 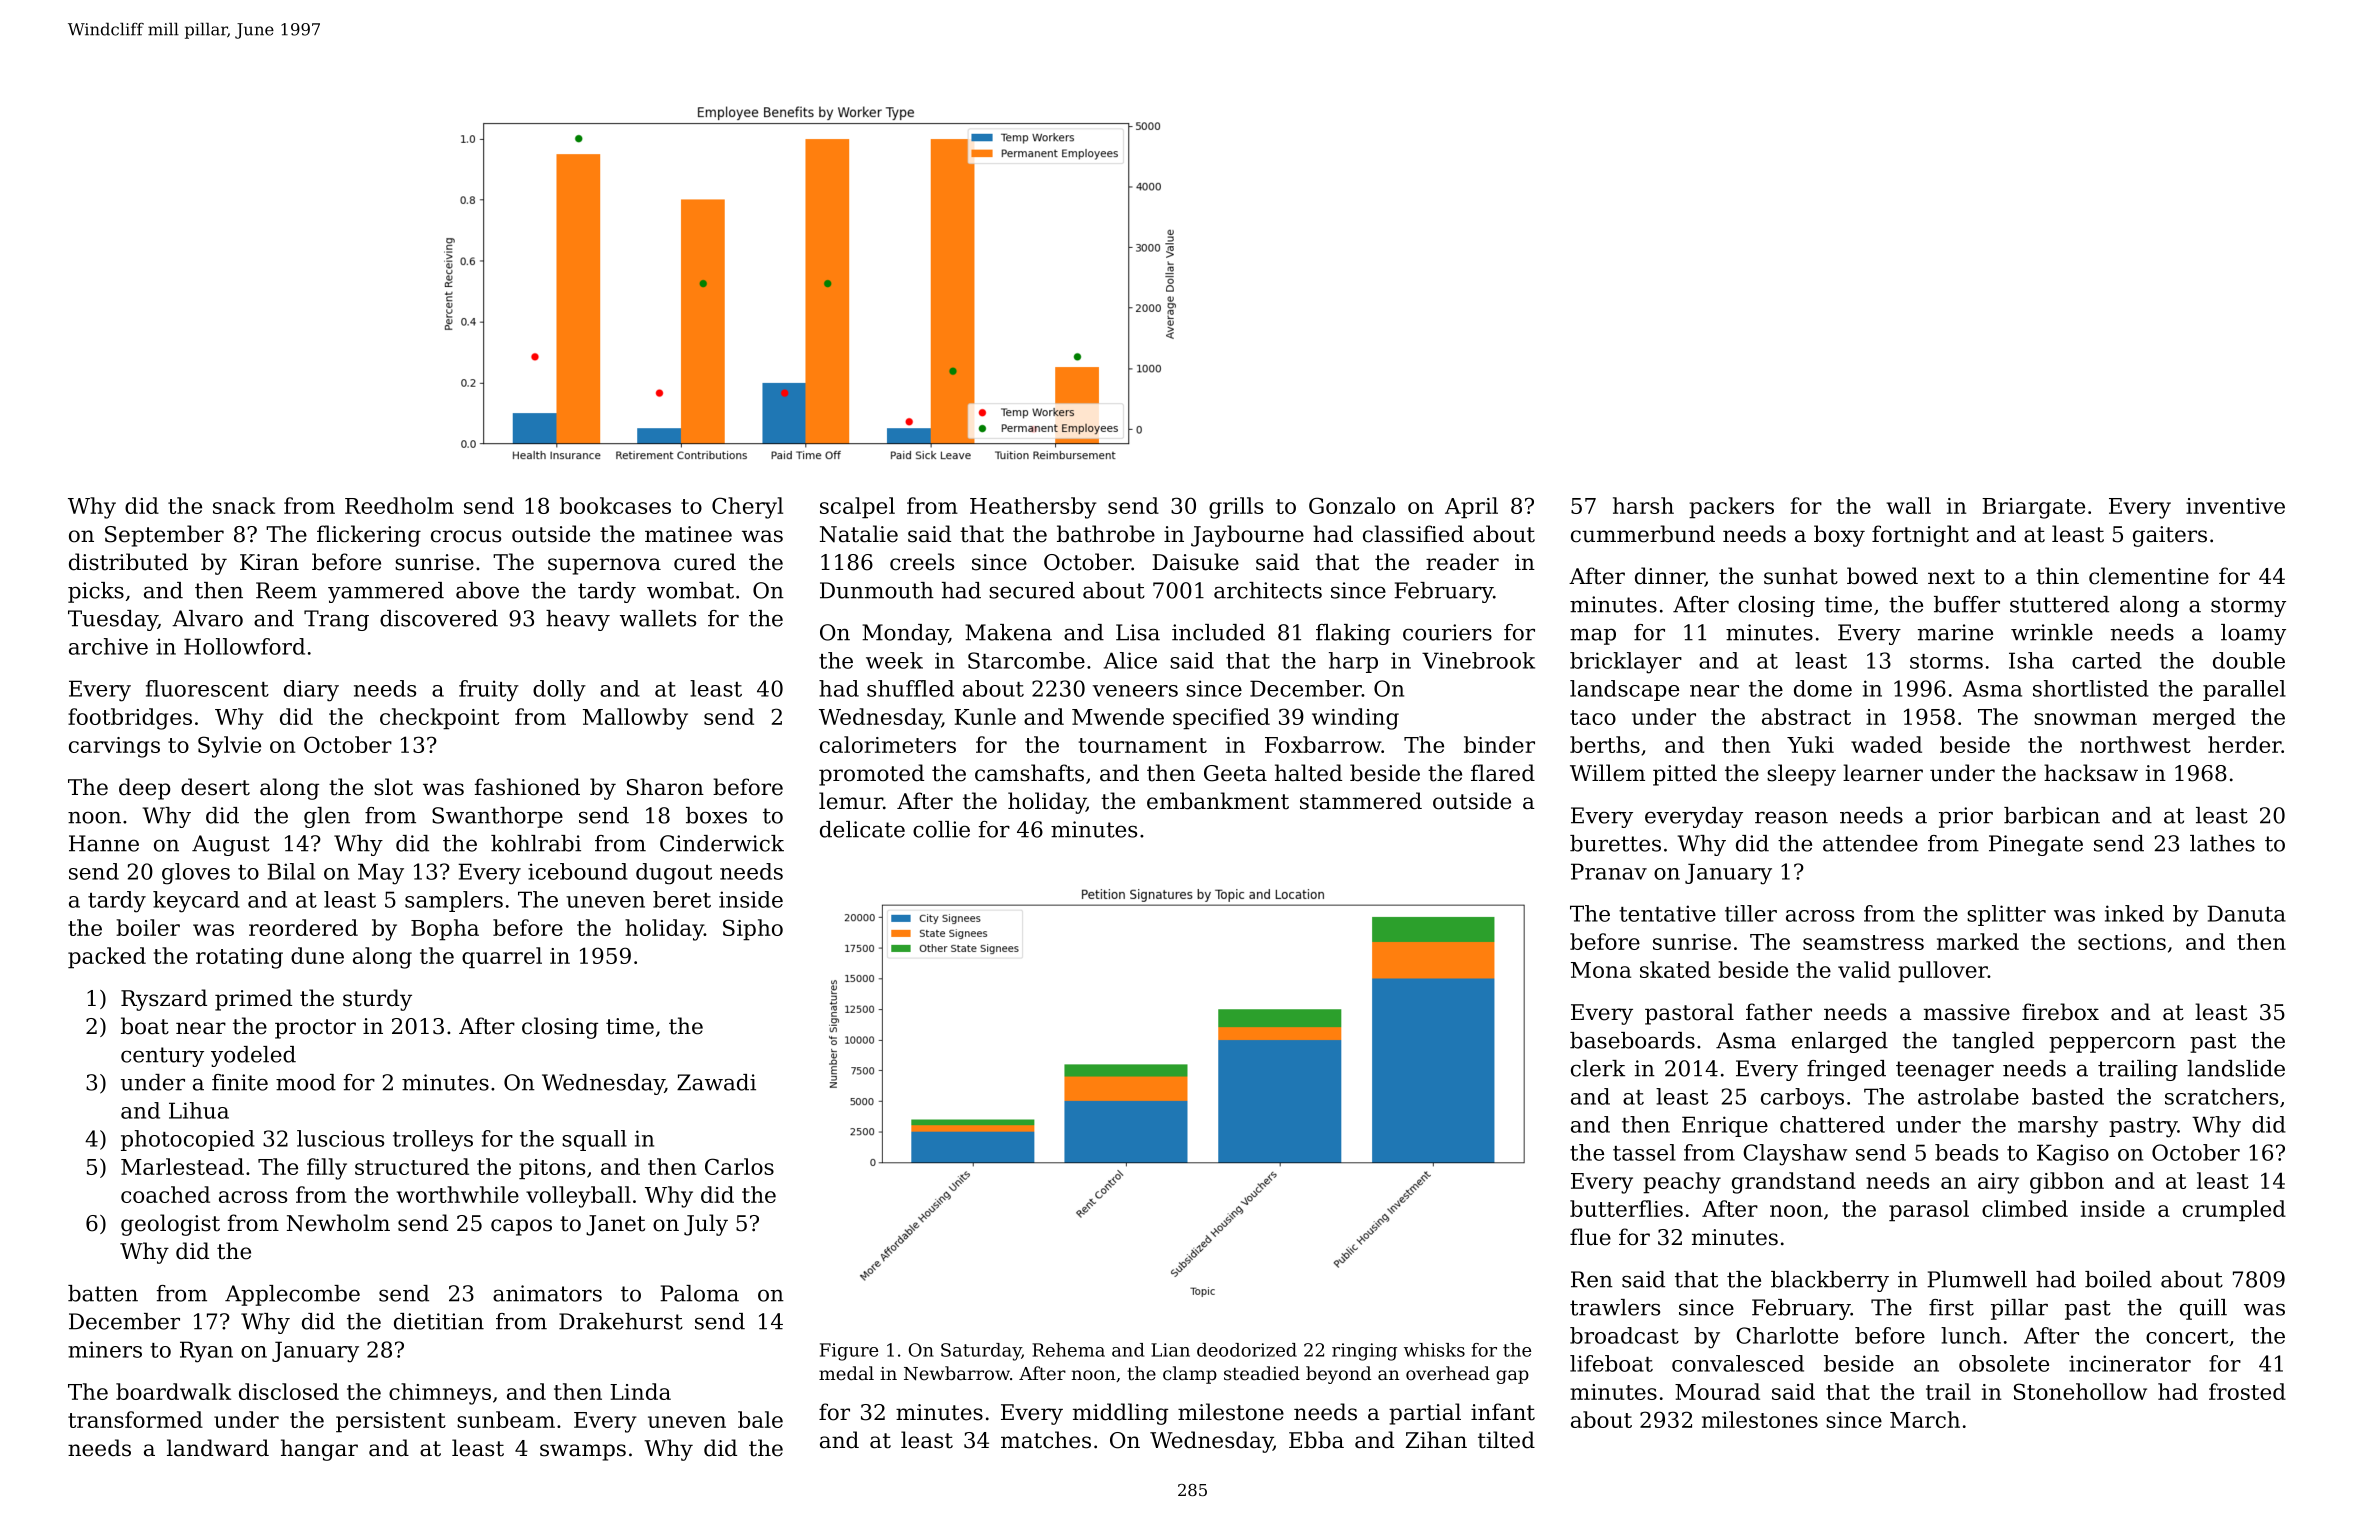 I want to click on butterflies, so click(x=1626, y=1208).
